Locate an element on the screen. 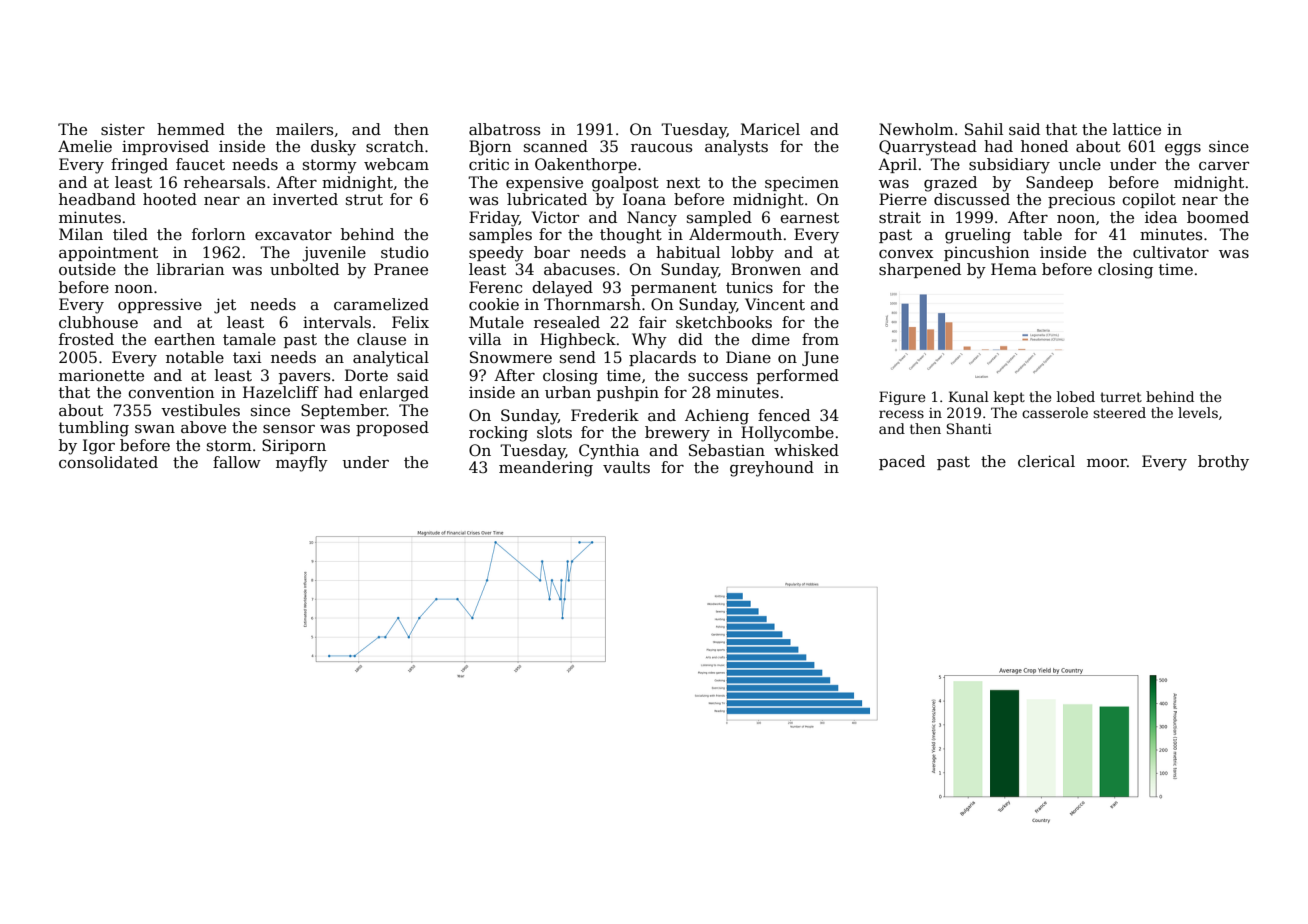 The height and width of the screenshot is (924, 1308). Victor is located at coordinates (555, 217).
